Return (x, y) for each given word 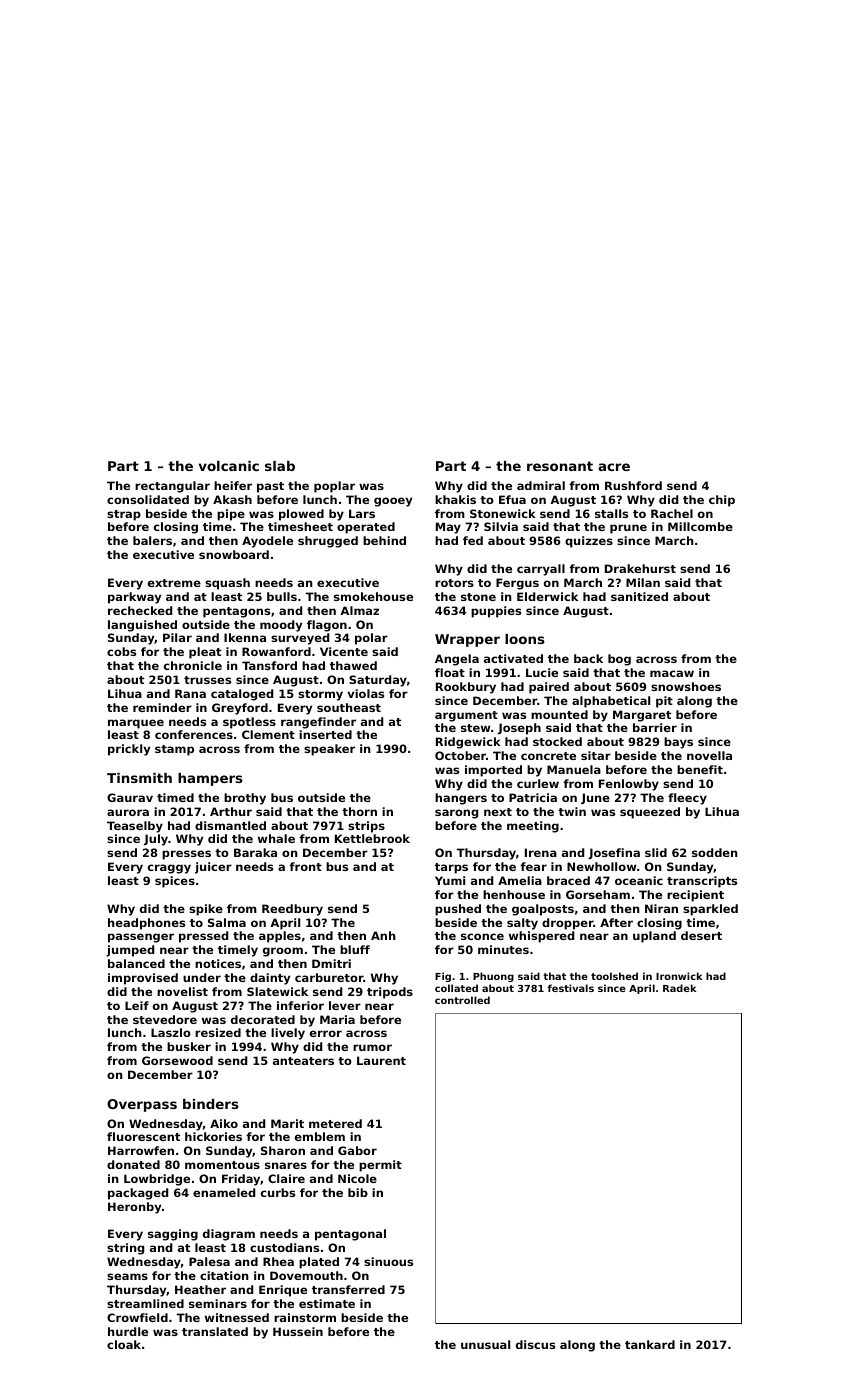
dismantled (230, 825)
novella (709, 755)
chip (722, 501)
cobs (121, 651)
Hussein (298, 1331)
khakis (455, 499)
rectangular (172, 487)
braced (568, 880)
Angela (457, 660)
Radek (679, 988)
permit (380, 1166)
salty (522, 924)
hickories (213, 1136)
